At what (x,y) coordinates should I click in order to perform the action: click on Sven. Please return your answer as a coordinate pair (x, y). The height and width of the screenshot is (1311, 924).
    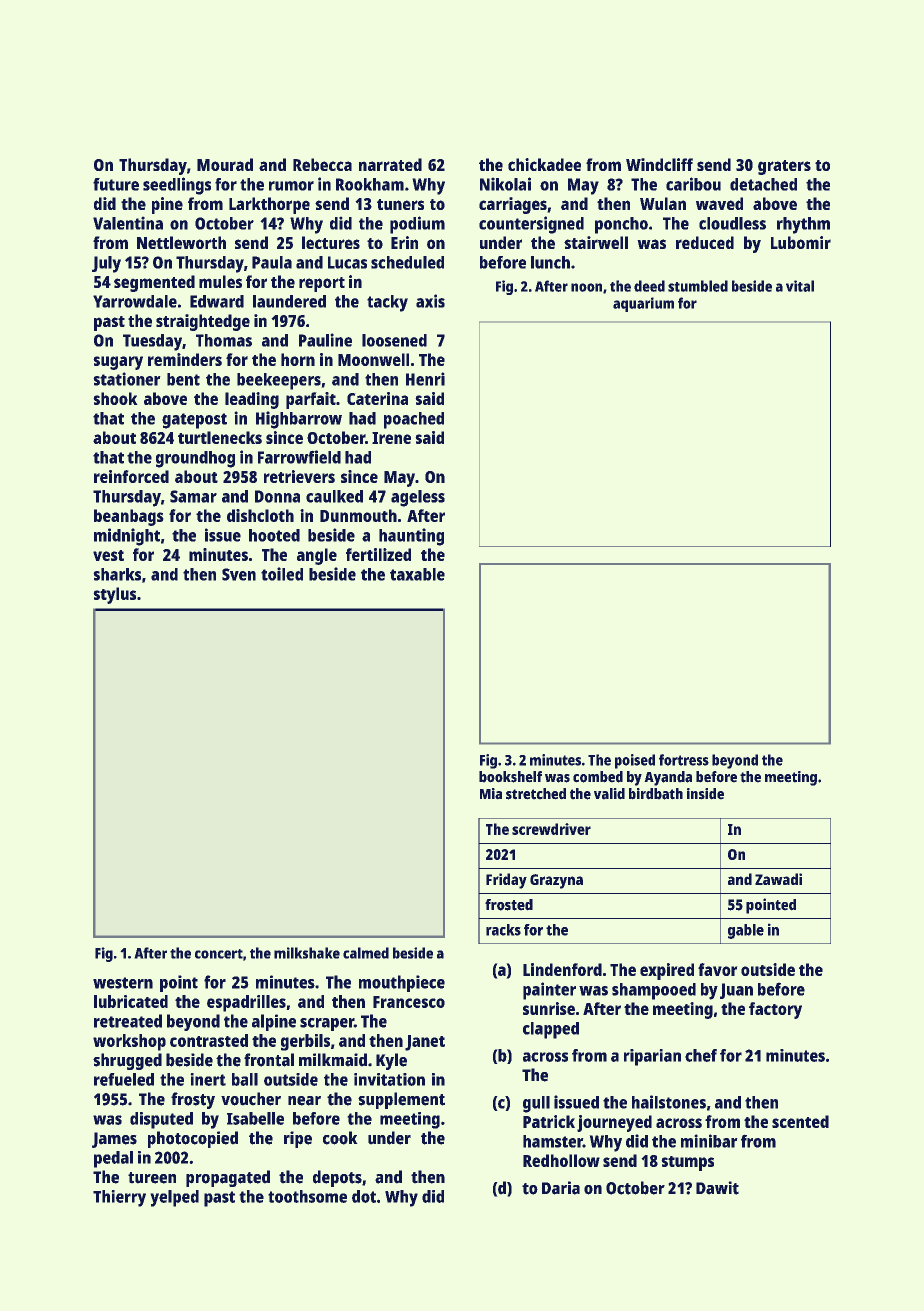
    Looking at the image, I should click on (239, 574).
